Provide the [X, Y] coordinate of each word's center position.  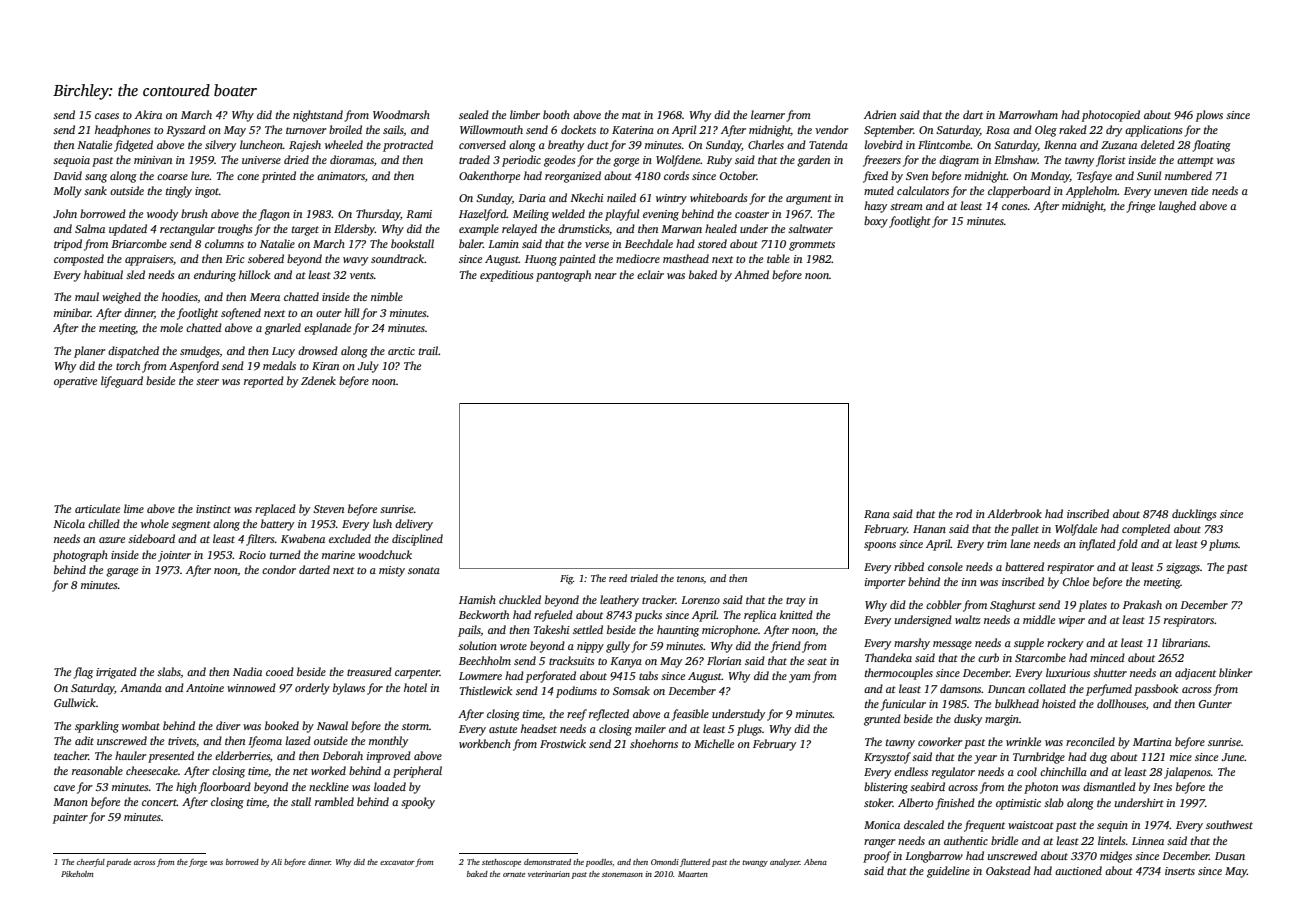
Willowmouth [491, 129]
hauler [130, 755]
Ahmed [751, 274]
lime [134, 508]
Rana [877, 514]
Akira [148, 114]
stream [906, 206]
